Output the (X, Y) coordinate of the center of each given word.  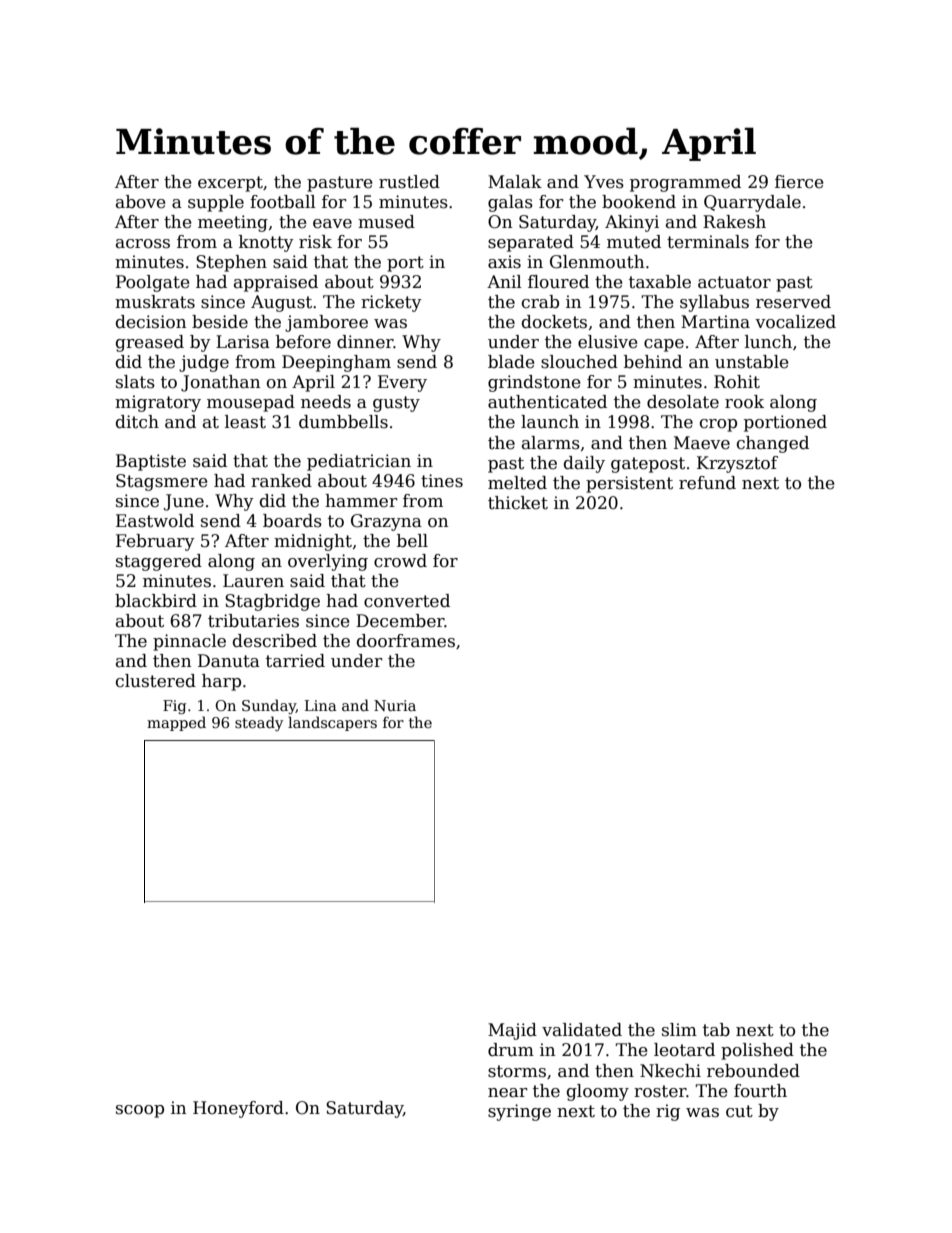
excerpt (230, 184)
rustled (409, 182)
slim (679, 1030)
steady (259, 723)
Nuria (395, 705)
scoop (140, 1111)
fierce (799, 182)
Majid (512, 1031)
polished (757, 1051)
